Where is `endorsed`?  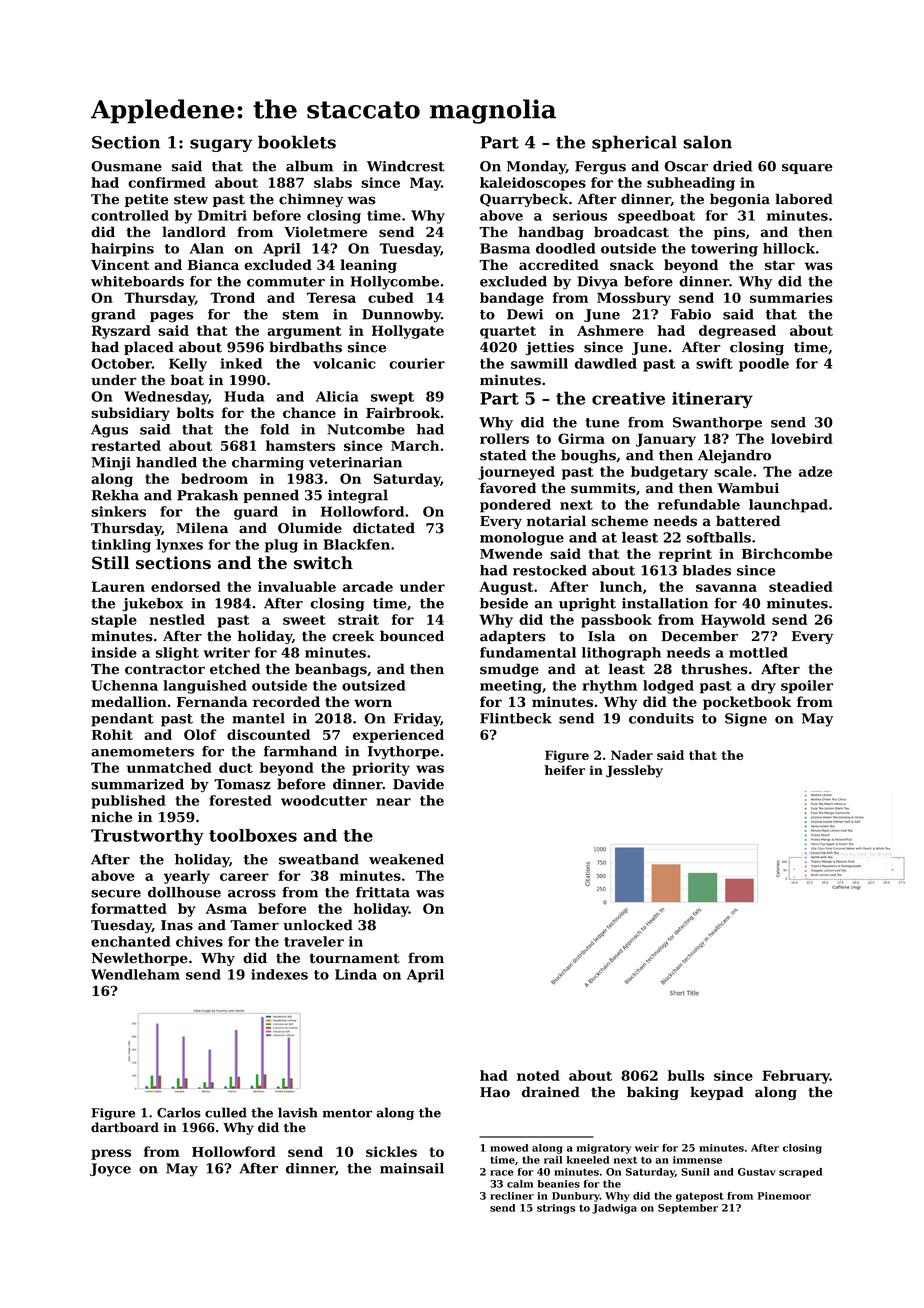 endorsed is located at coordinates (186, 586).
